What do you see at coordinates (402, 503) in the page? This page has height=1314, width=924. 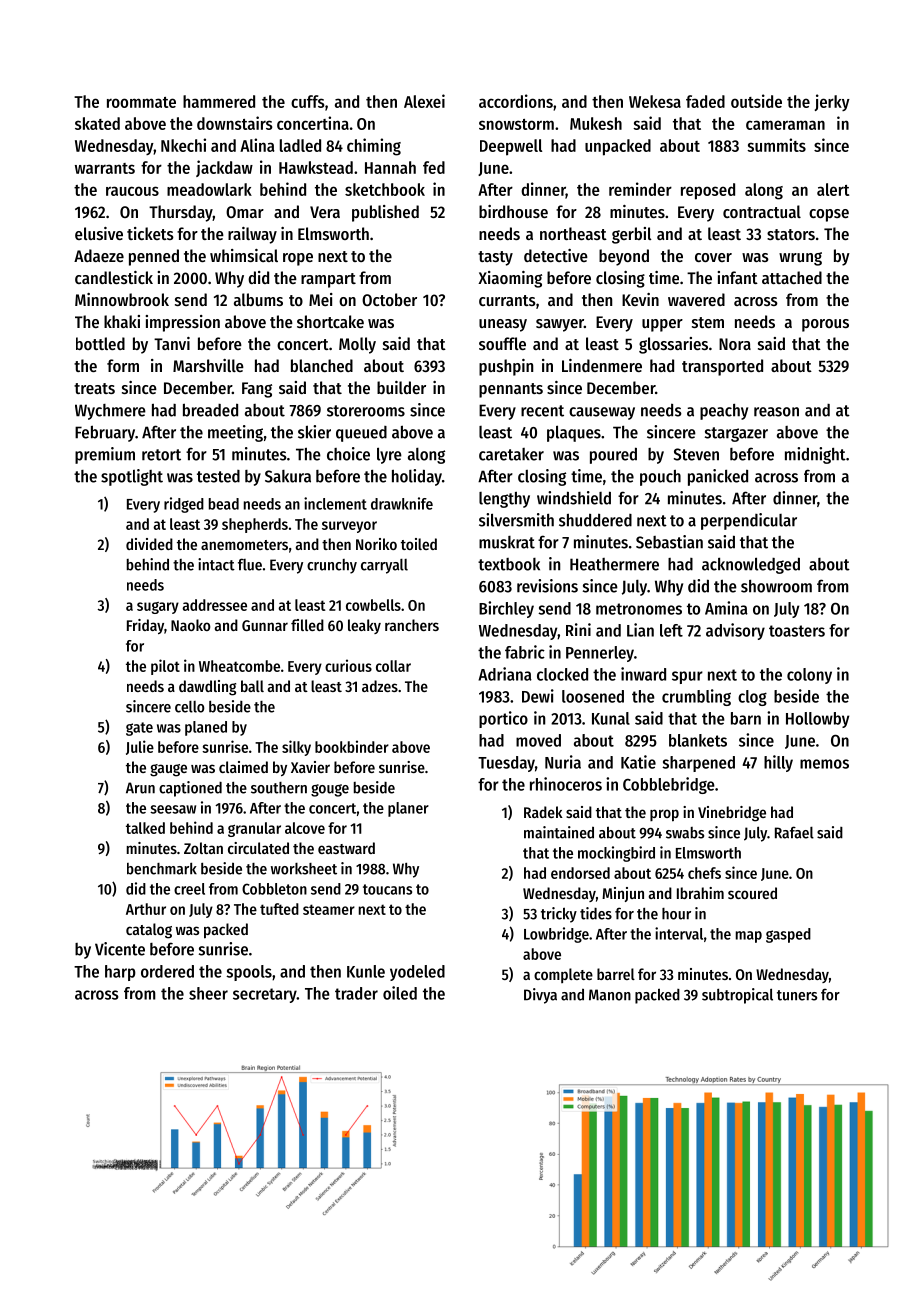 I see `drawknife` at bounding box center [402, 503].
